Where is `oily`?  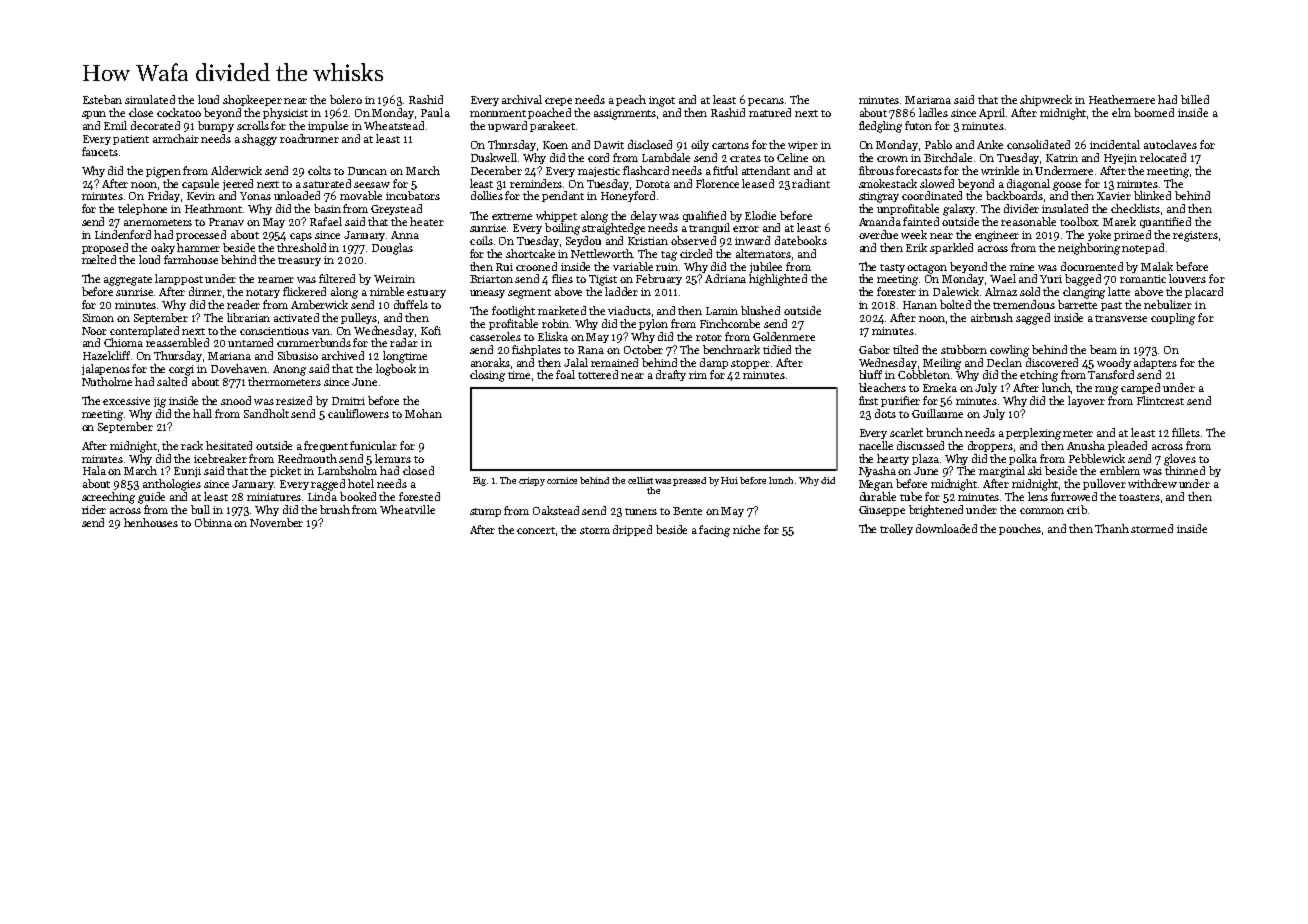
oily is located at coordinates (700, 145).
